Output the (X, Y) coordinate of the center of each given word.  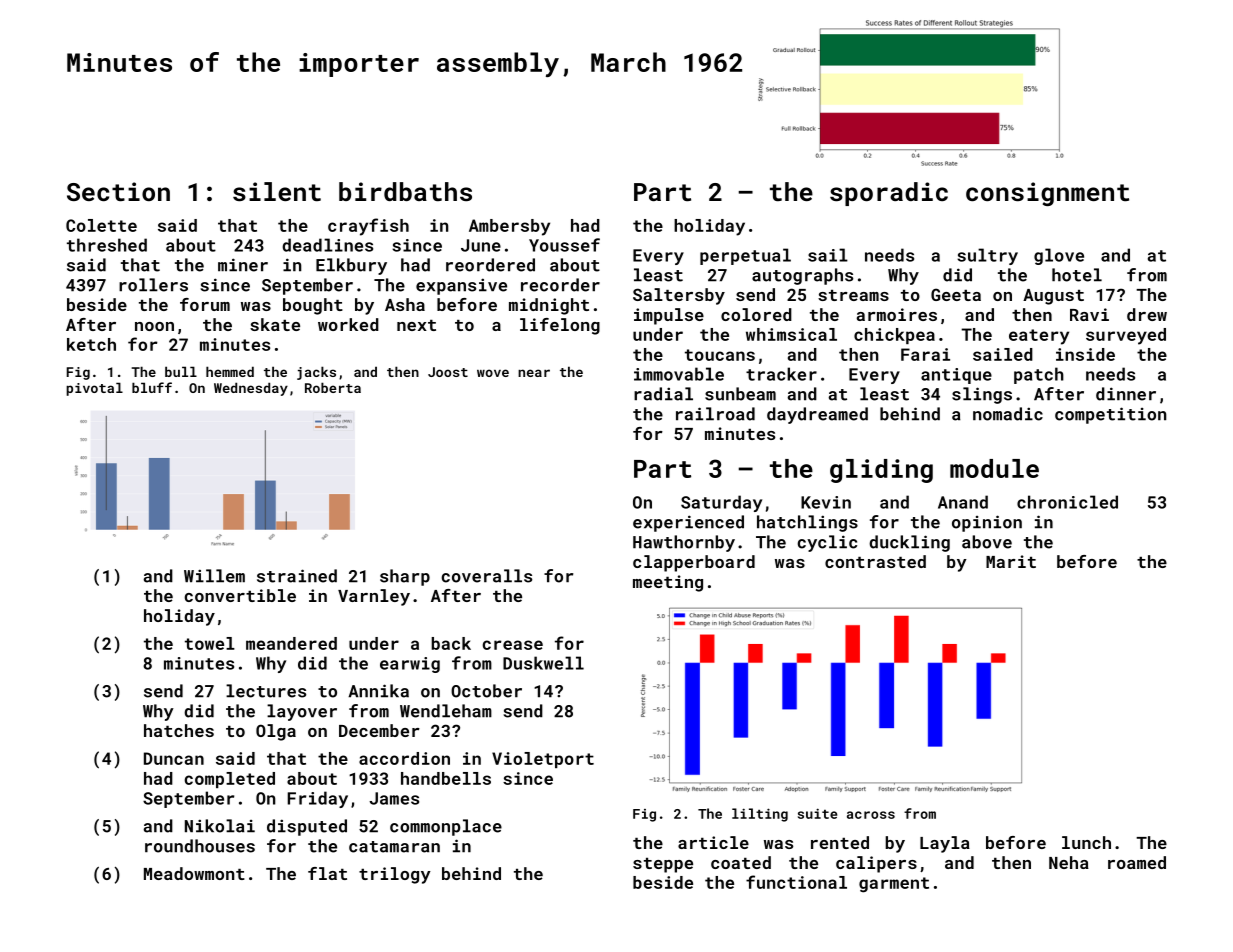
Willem (214, 576)
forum (205, 304)
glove (1059, 256)
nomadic (1008, 414)
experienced (688, 523)
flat (327, 873)
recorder (560, 285)
